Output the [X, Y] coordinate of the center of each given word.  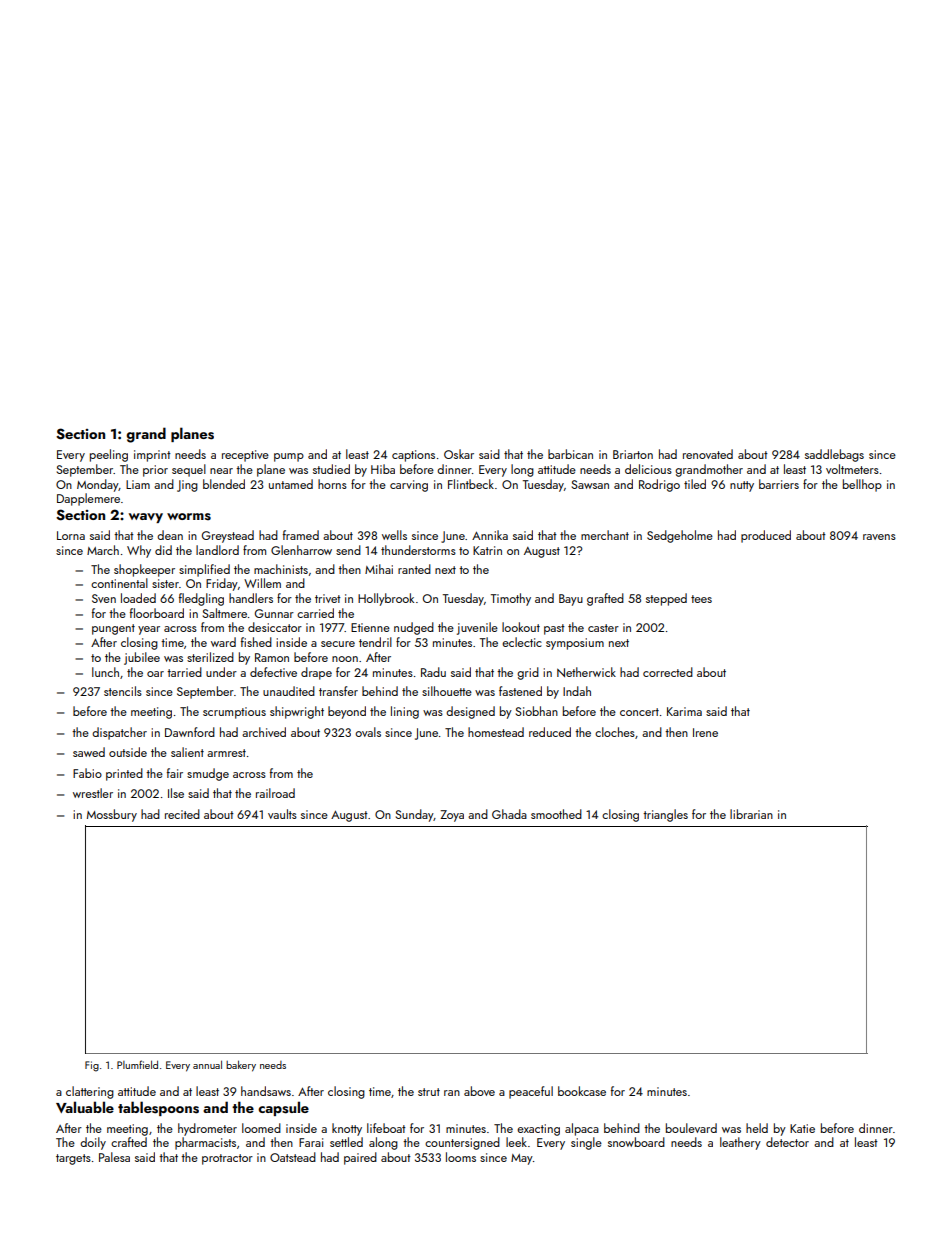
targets [73, 1159]
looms [461, 1157]
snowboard [636, 1142]
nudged [414, 628]
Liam [138, 484]
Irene [705, 732]
